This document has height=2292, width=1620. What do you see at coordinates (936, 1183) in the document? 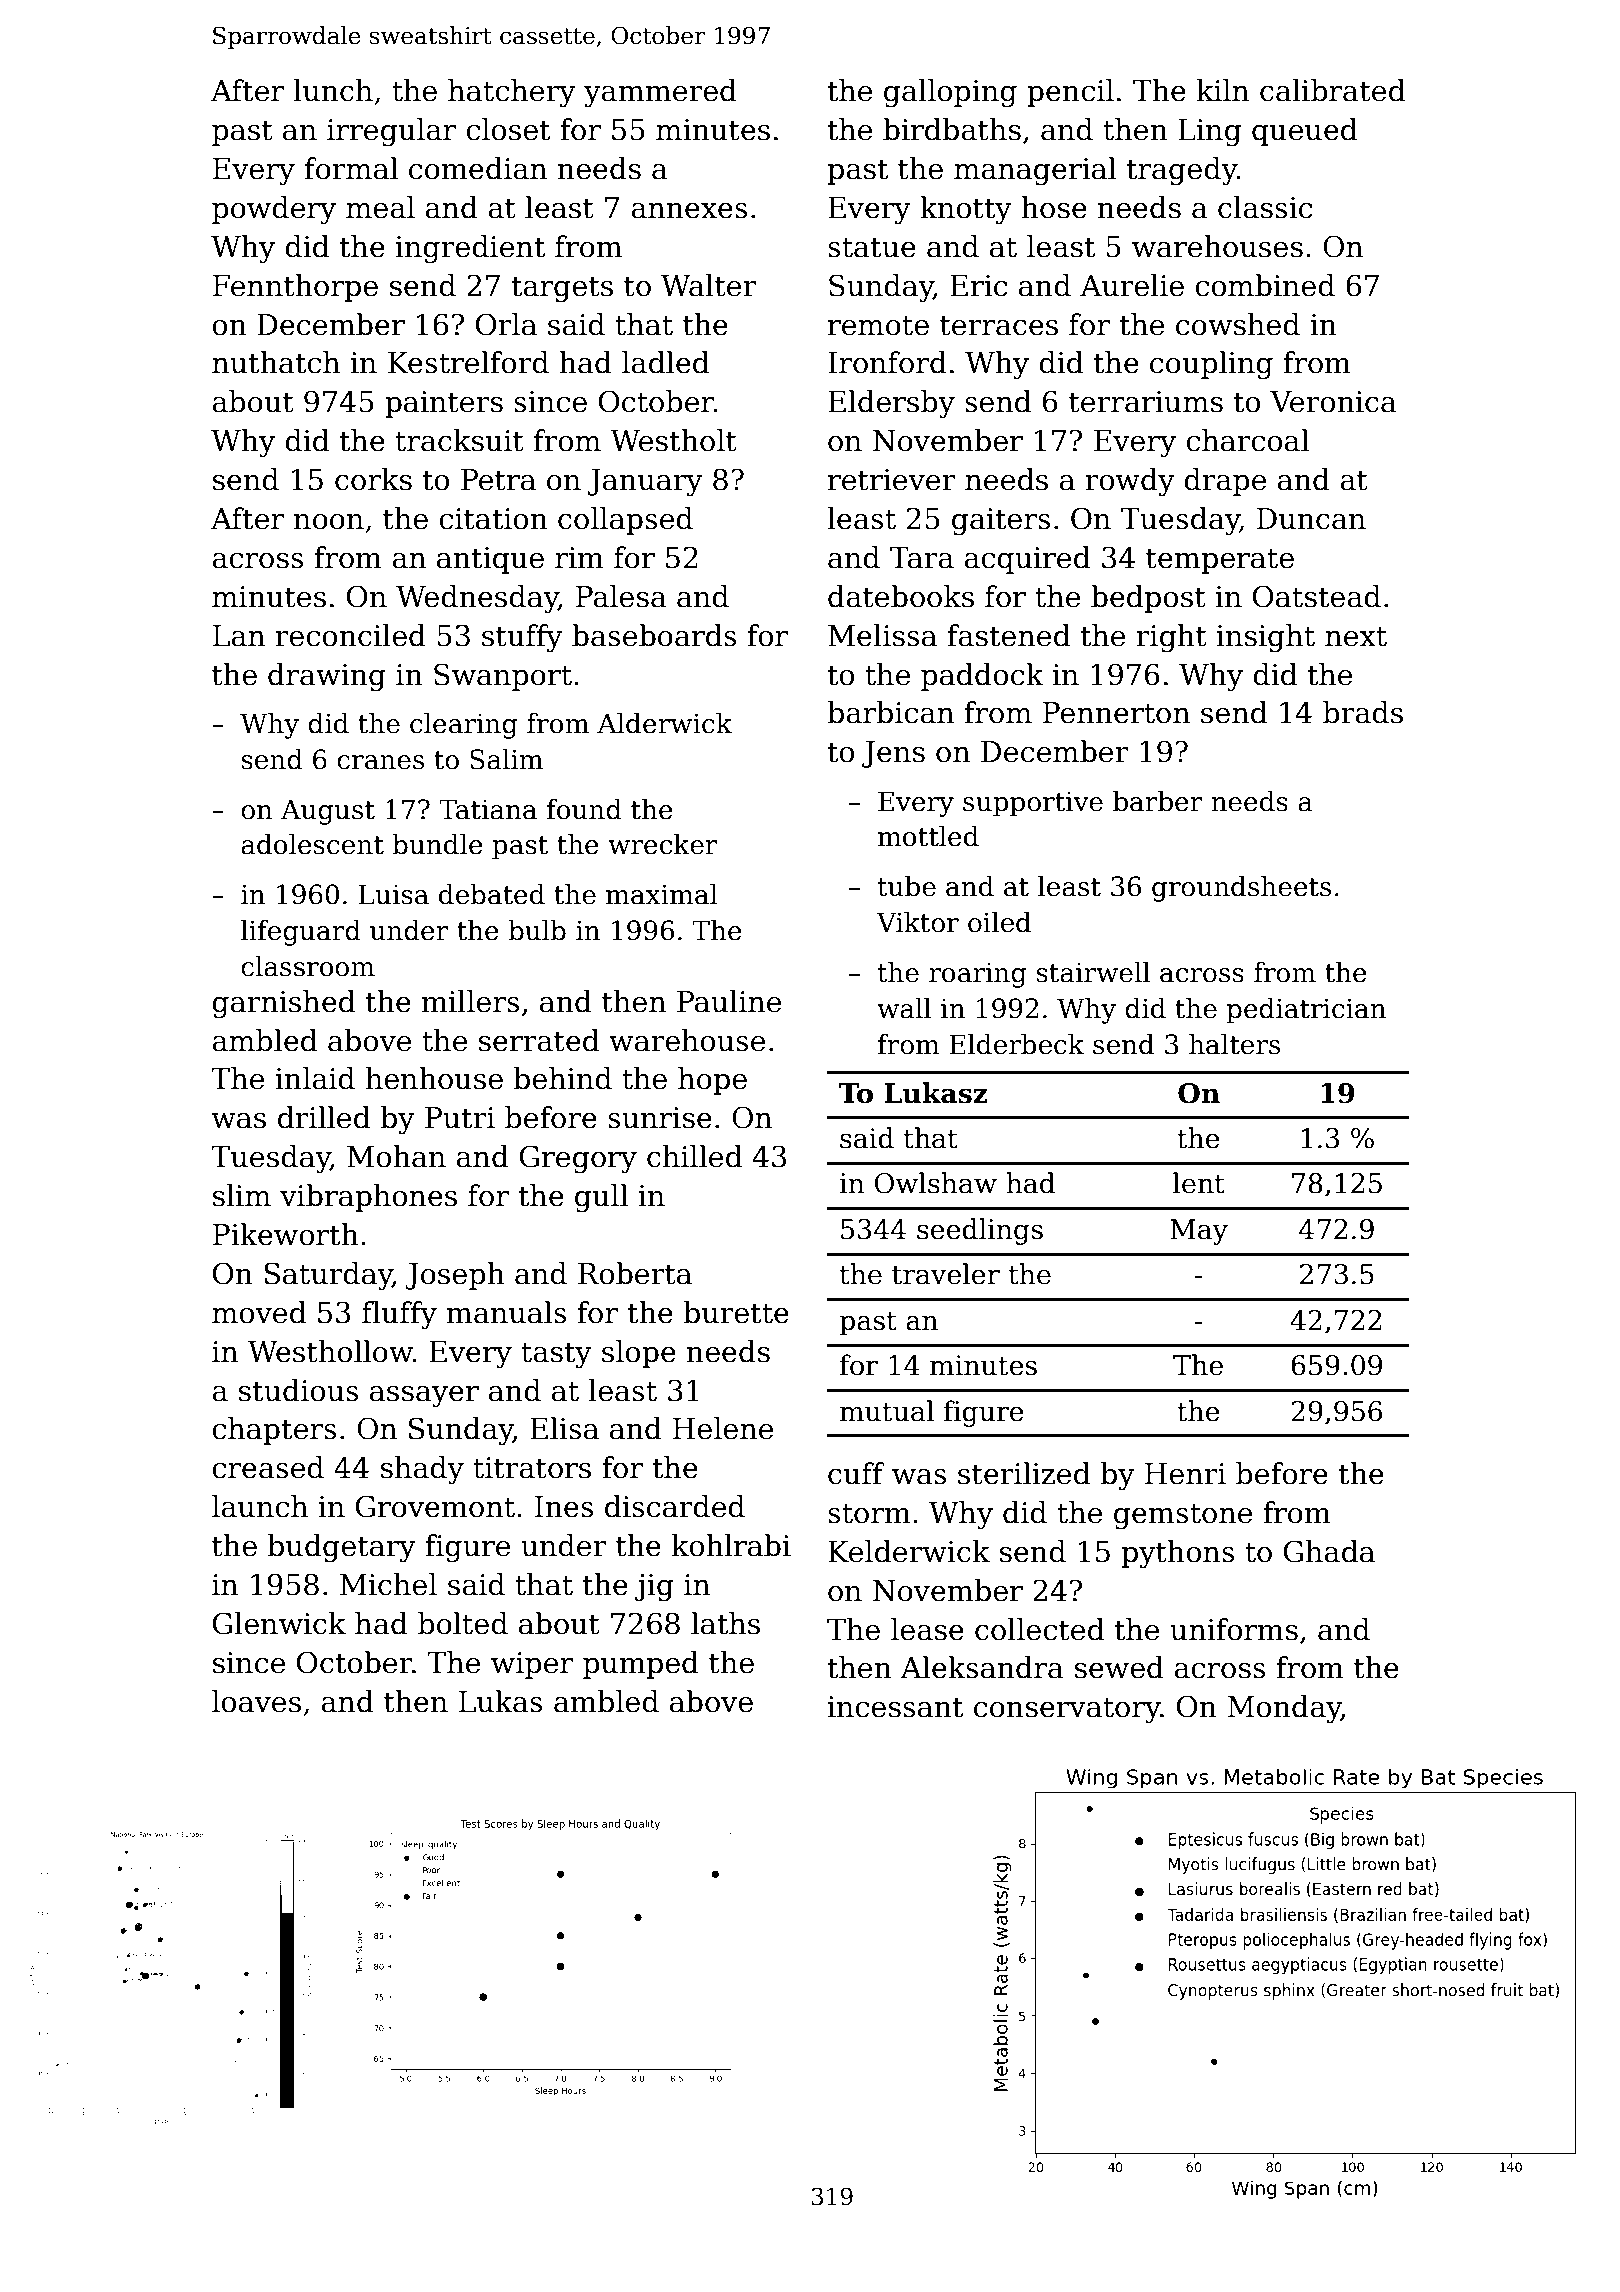
I see `Owlshaw` at bounding box center [936, 1183].
